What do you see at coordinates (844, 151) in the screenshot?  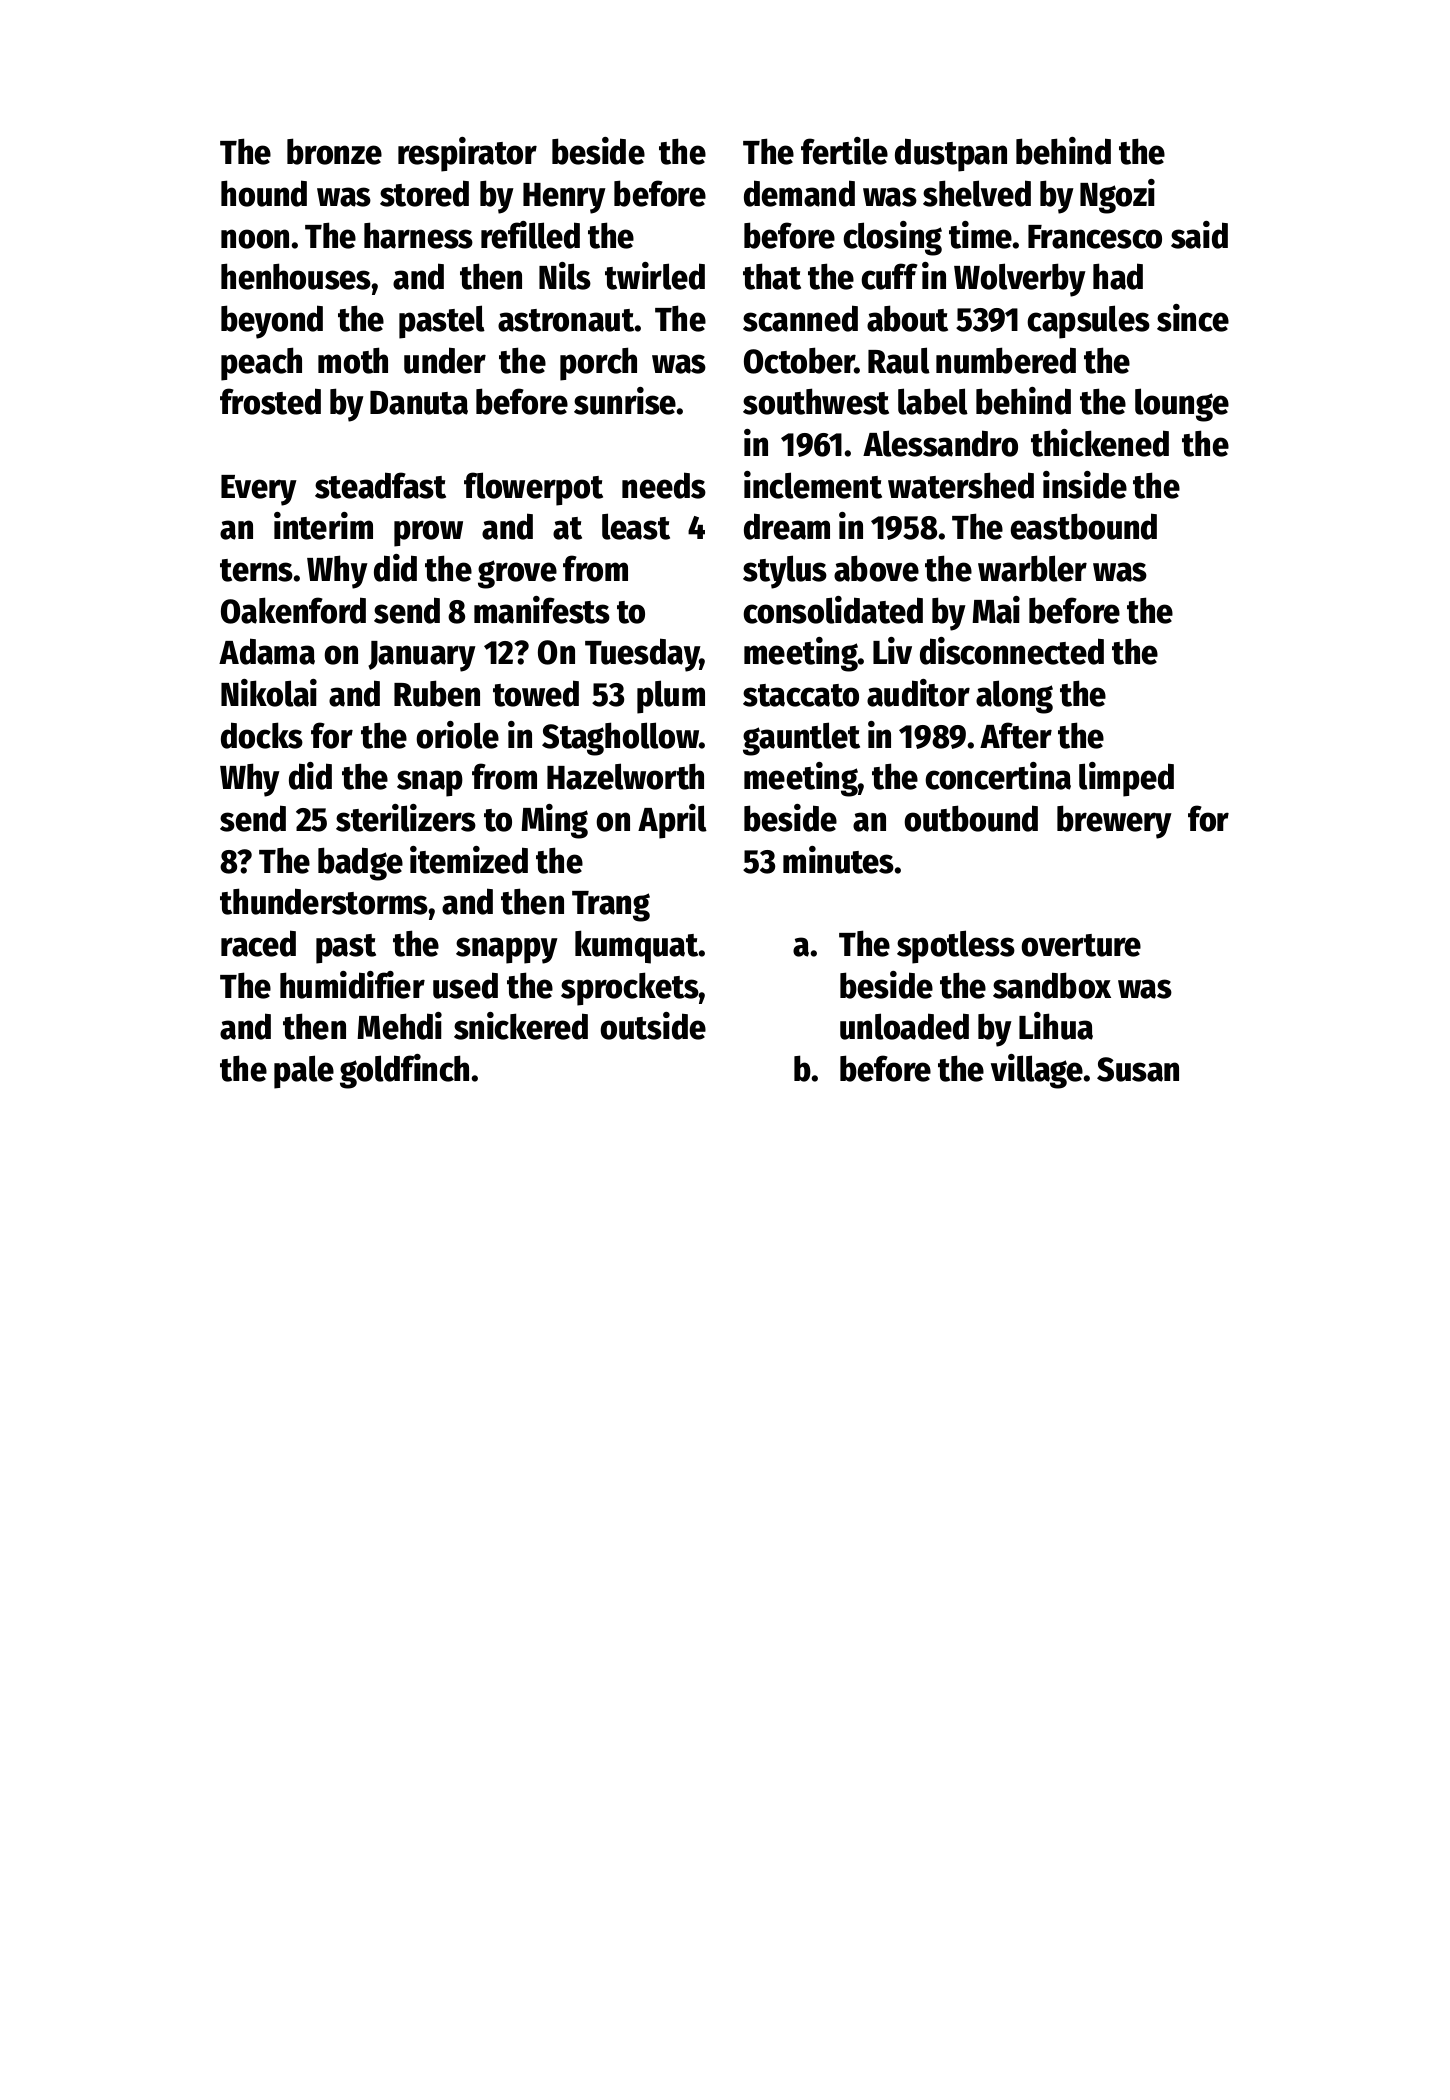 I see `fertile` at bounding box center [844, 151].
